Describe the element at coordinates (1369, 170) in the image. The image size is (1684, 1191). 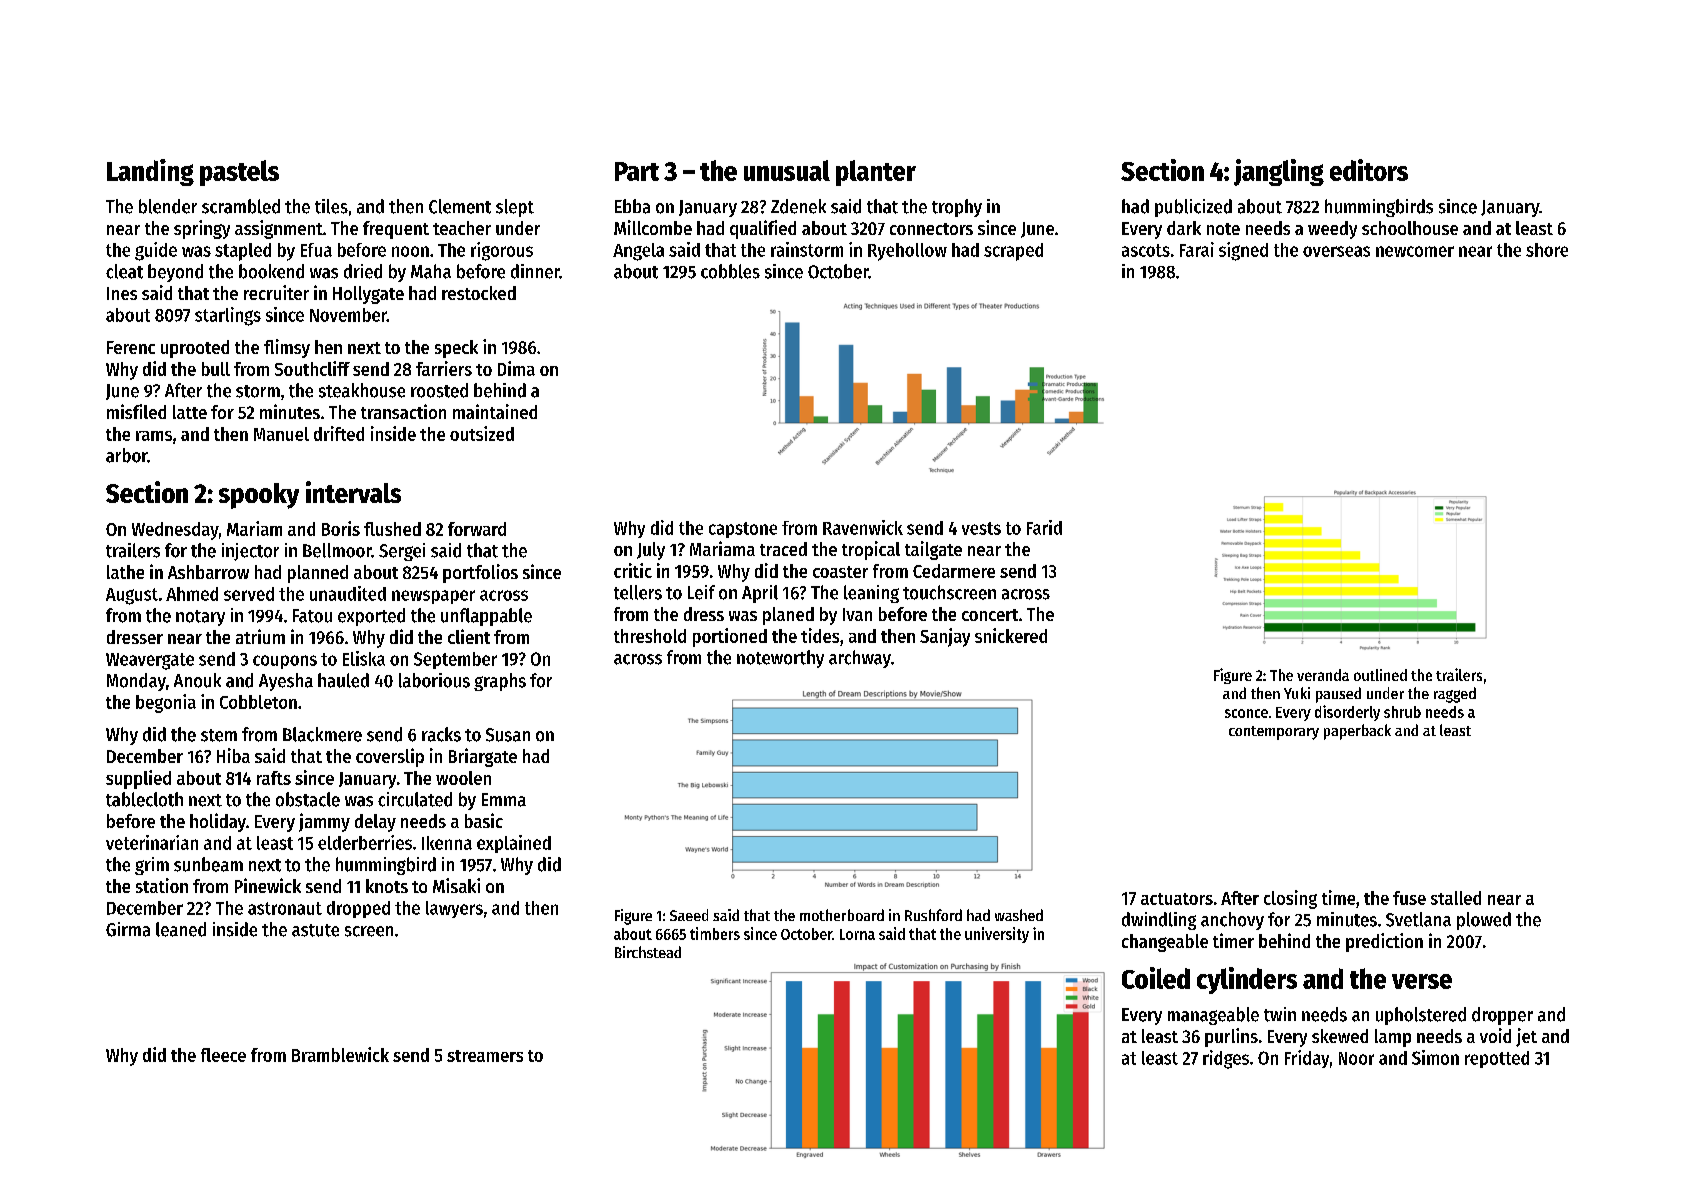
I see `editors` at that location.
